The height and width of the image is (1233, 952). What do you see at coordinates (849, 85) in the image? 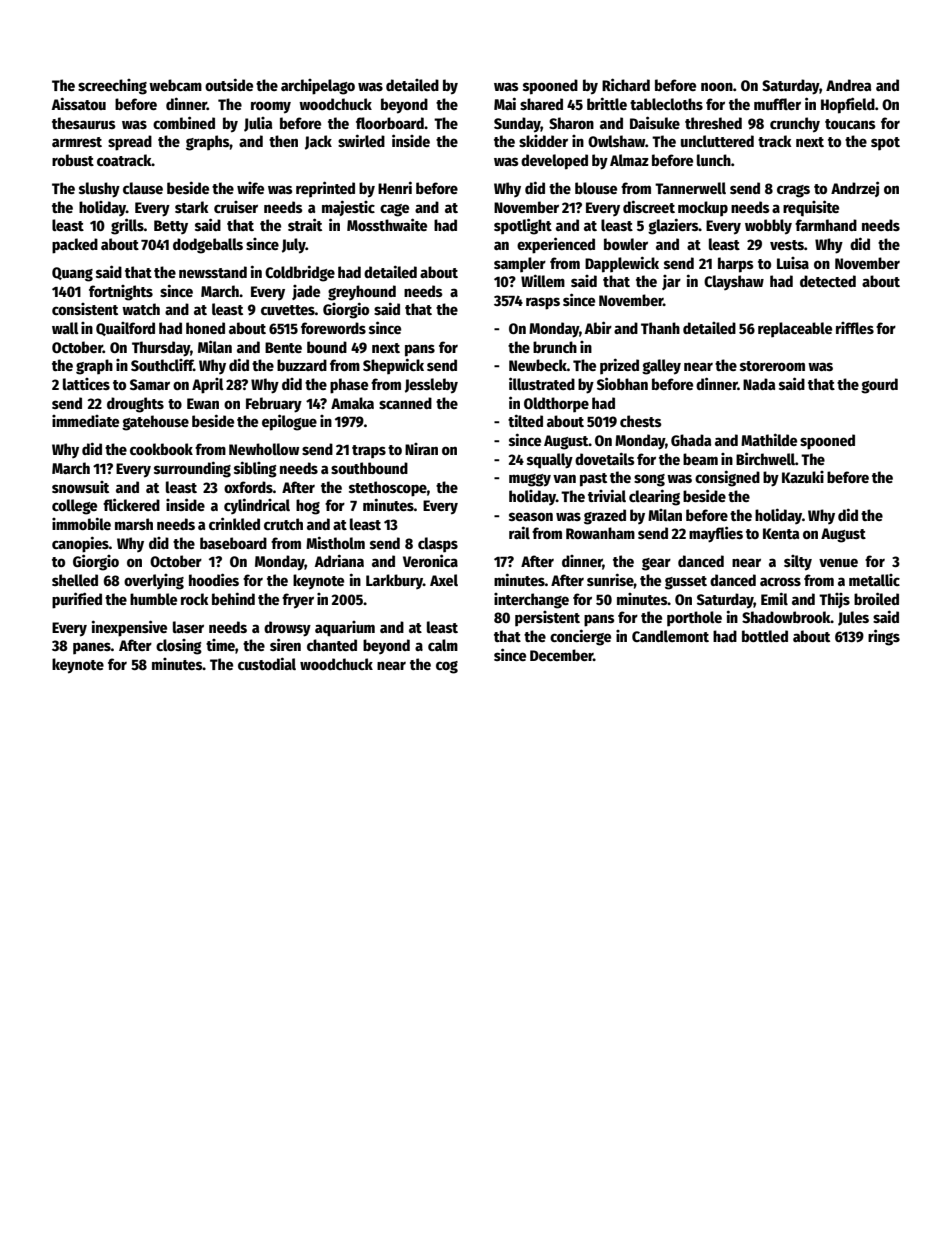
I see `Andrea` at bounding box center [849, 85].
